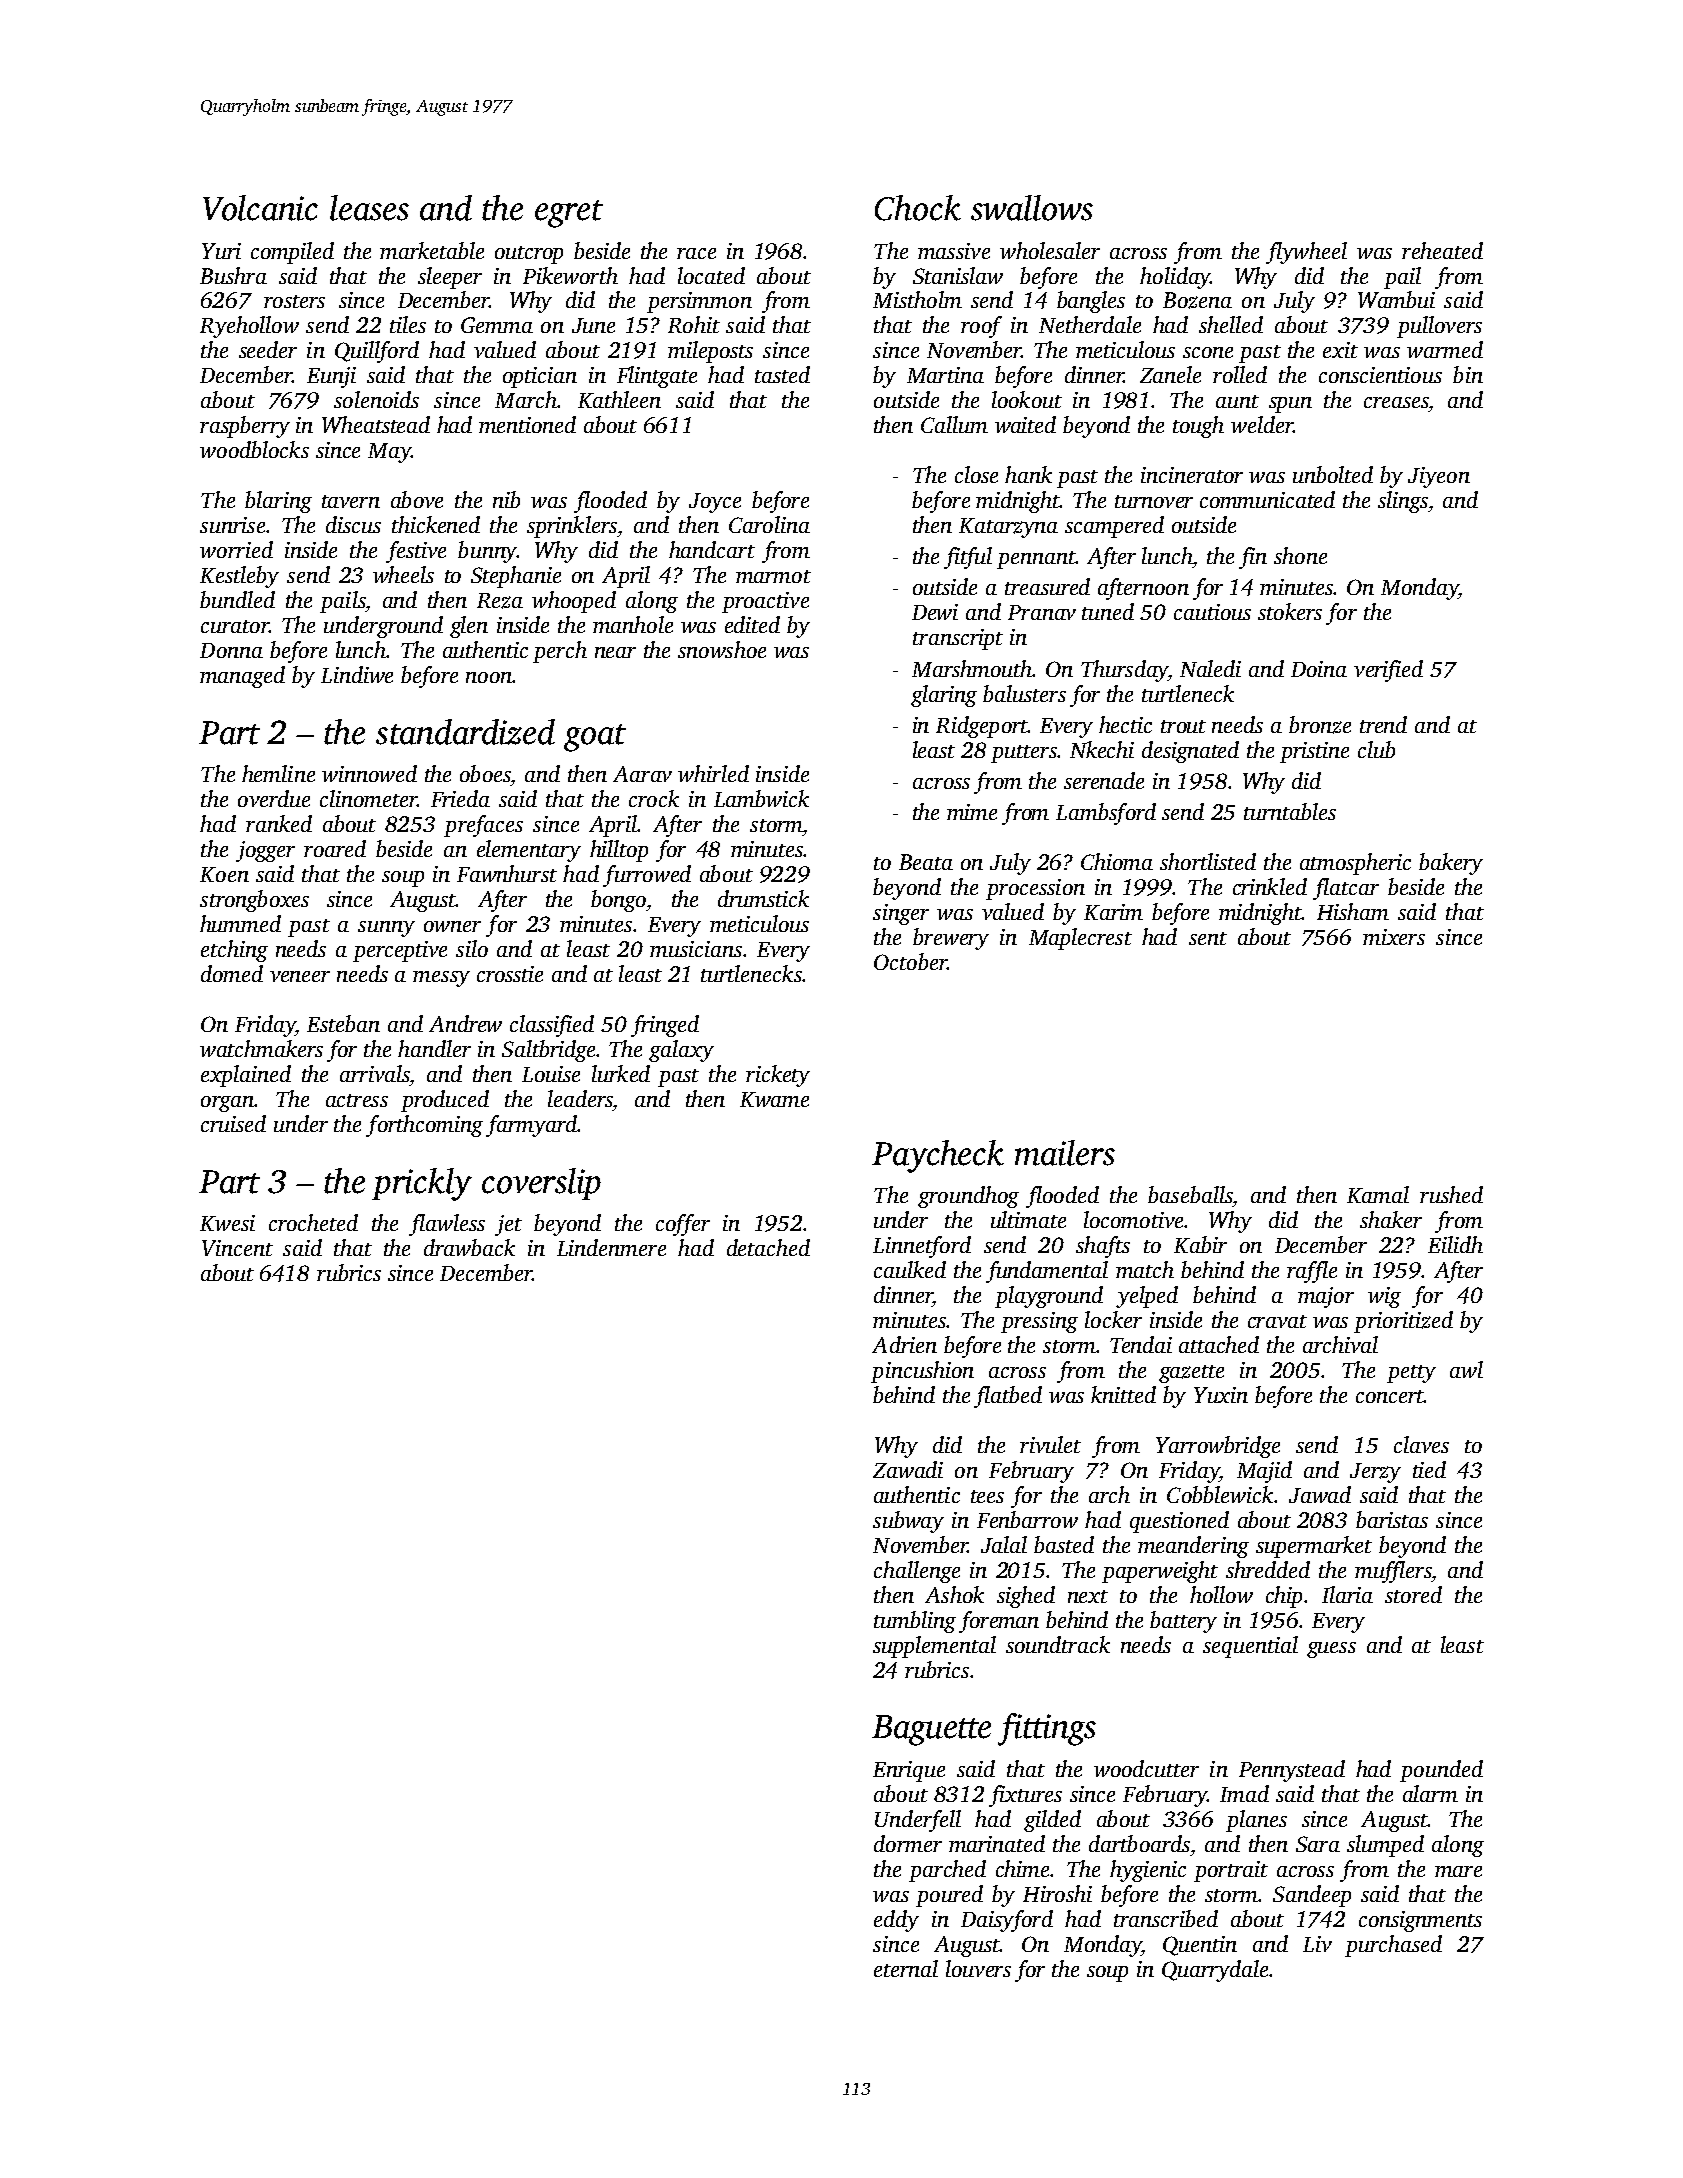 This screenshot has height=2178, width=1683. I want to click on sunrise, so click(232, 525).
